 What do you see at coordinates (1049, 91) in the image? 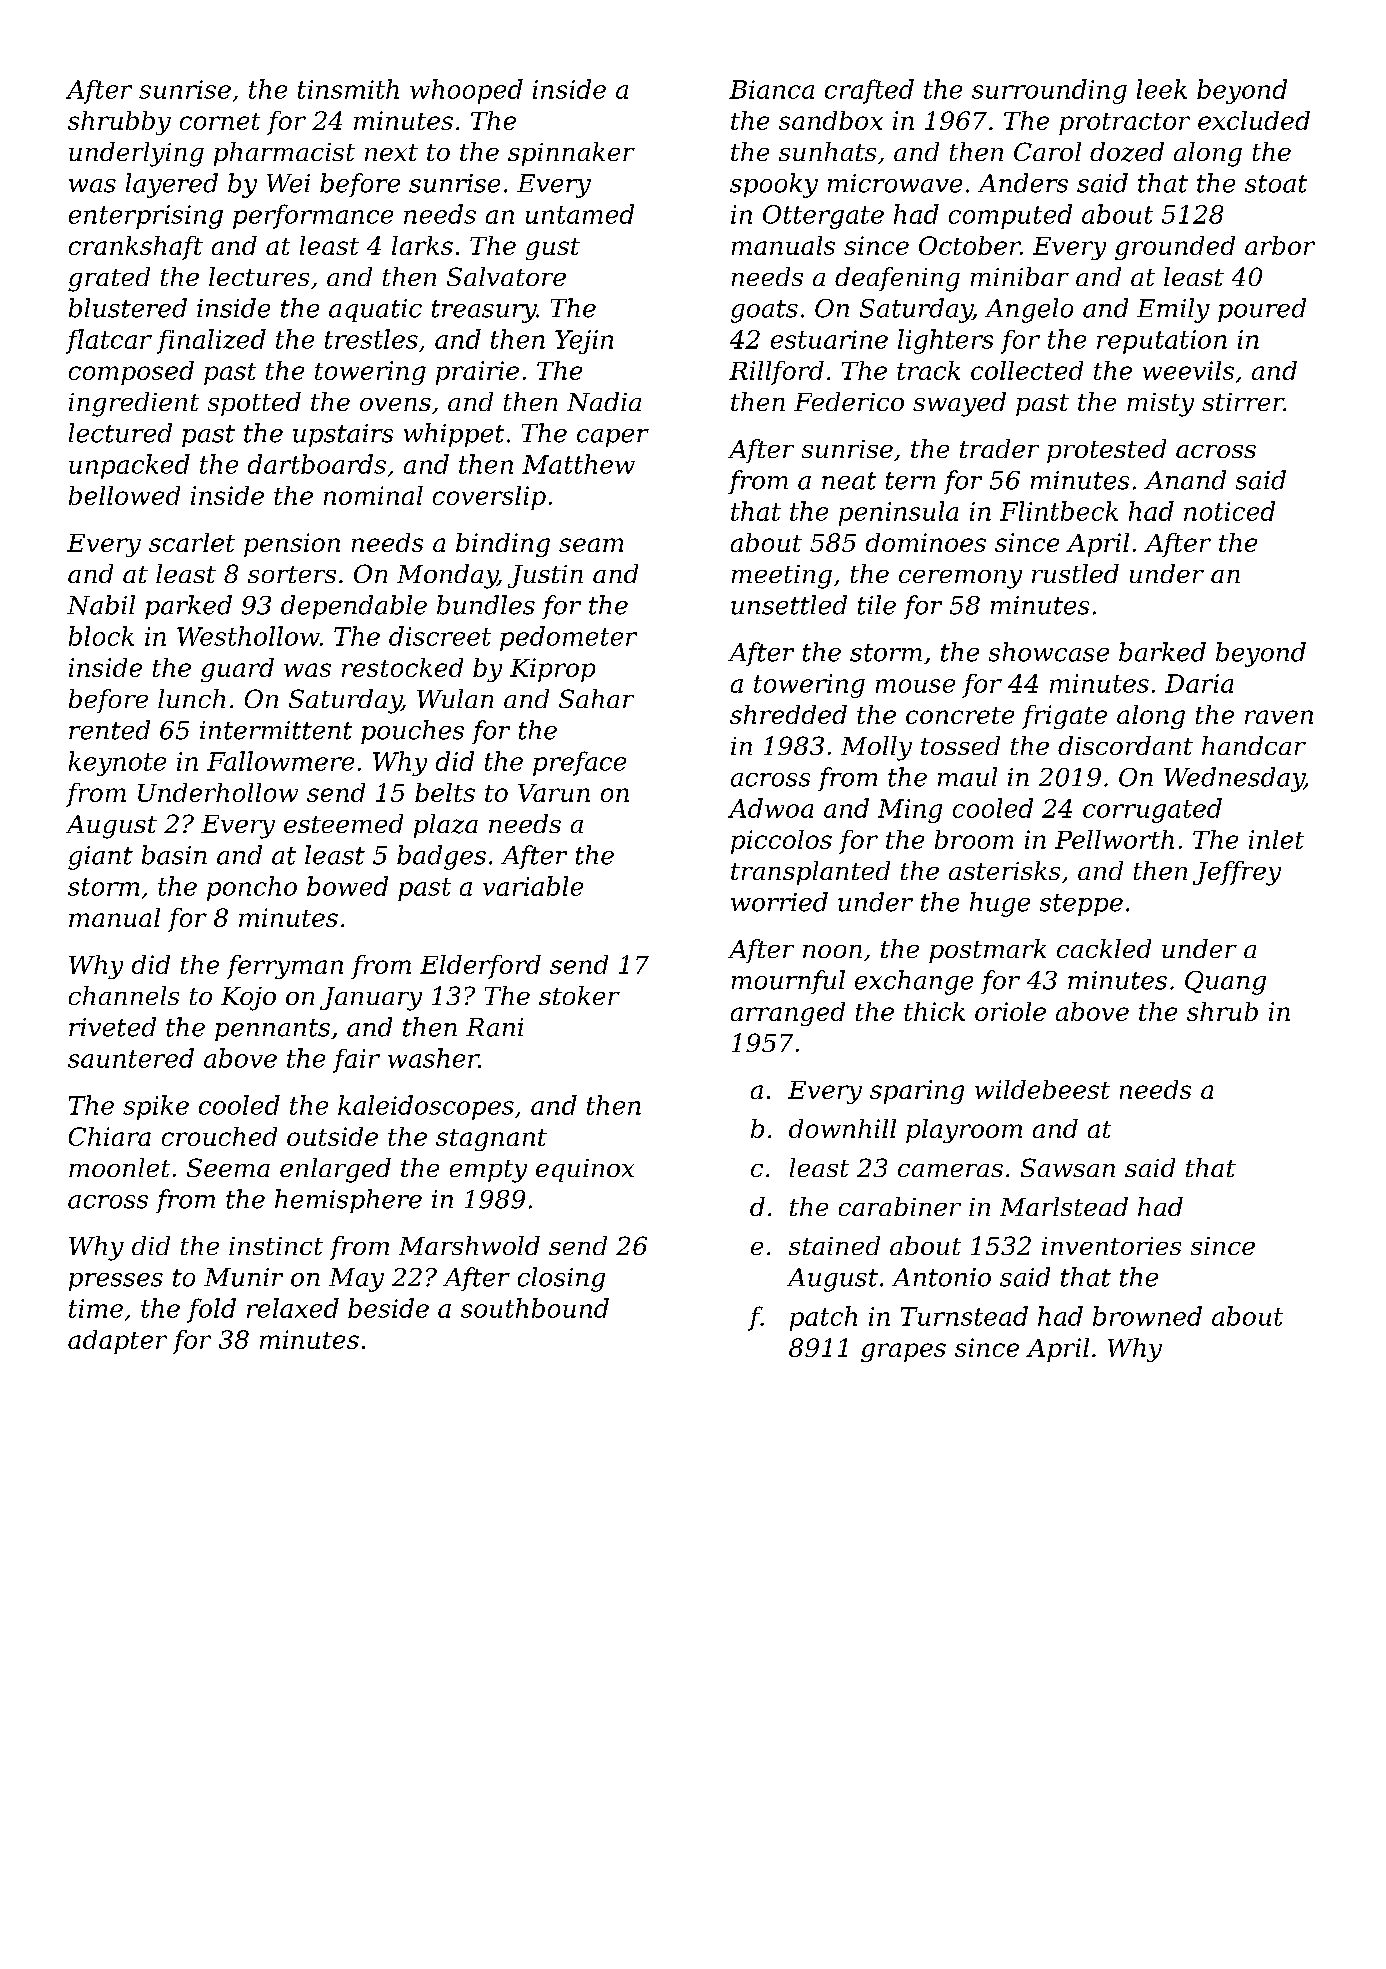
I see `surrounding` at bounding box center [1049, 91].
